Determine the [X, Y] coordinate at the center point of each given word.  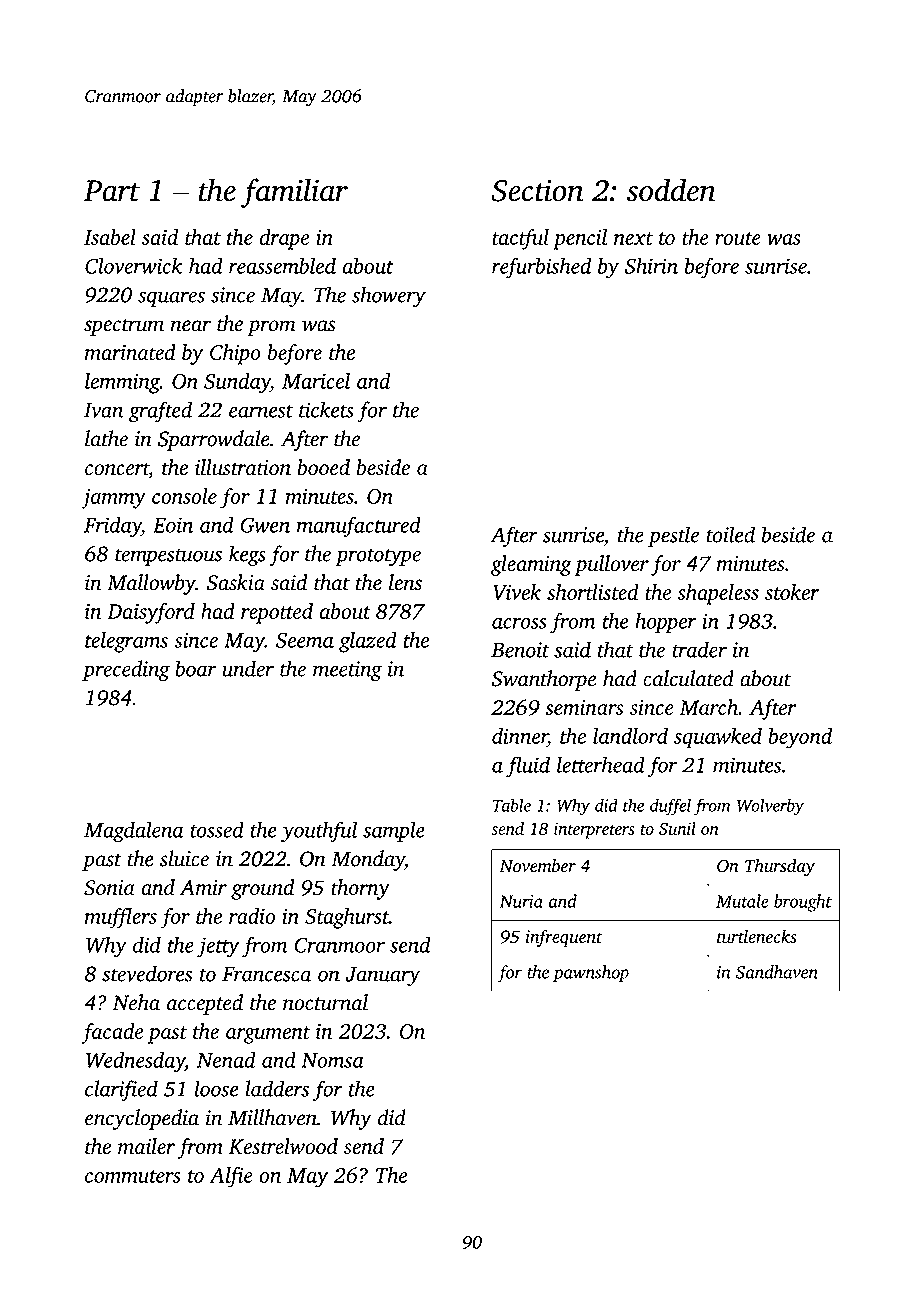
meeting [347, 671]
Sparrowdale [214, 440]
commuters [133, 1176]
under [248, 668]
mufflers [121, 918]
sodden [671, 190]
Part [112, 191]
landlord [630, 735]
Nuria [521, 901]
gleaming [531, 565]
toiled [730, 534]
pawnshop [591, 974]
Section [537, 190]
